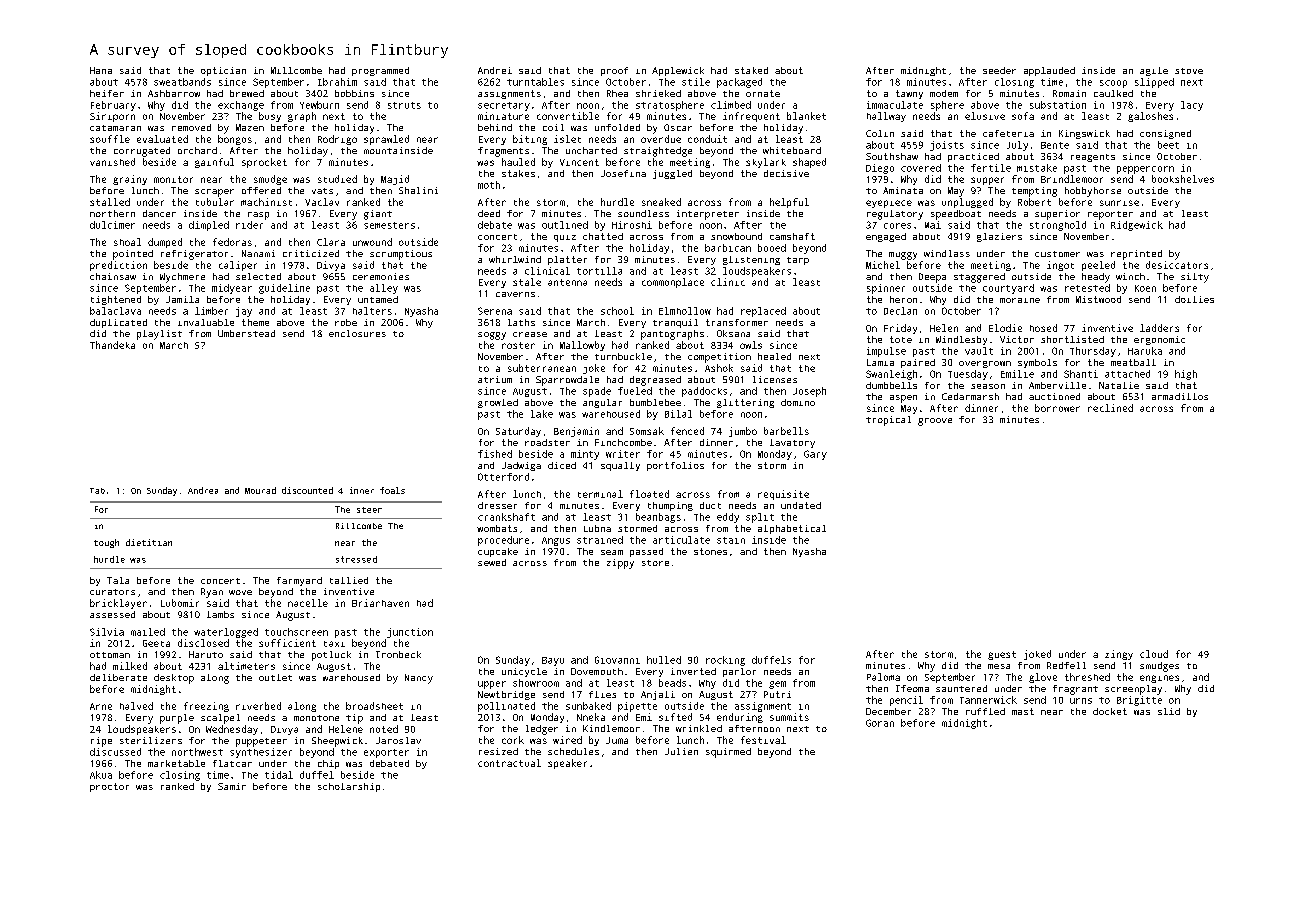 Image resolution: width=1308 pixels, height=924 pixels. What do you see at coordinates (751, 70) in the screenshot?
I see `staked` at bounding box center [751, 70].
